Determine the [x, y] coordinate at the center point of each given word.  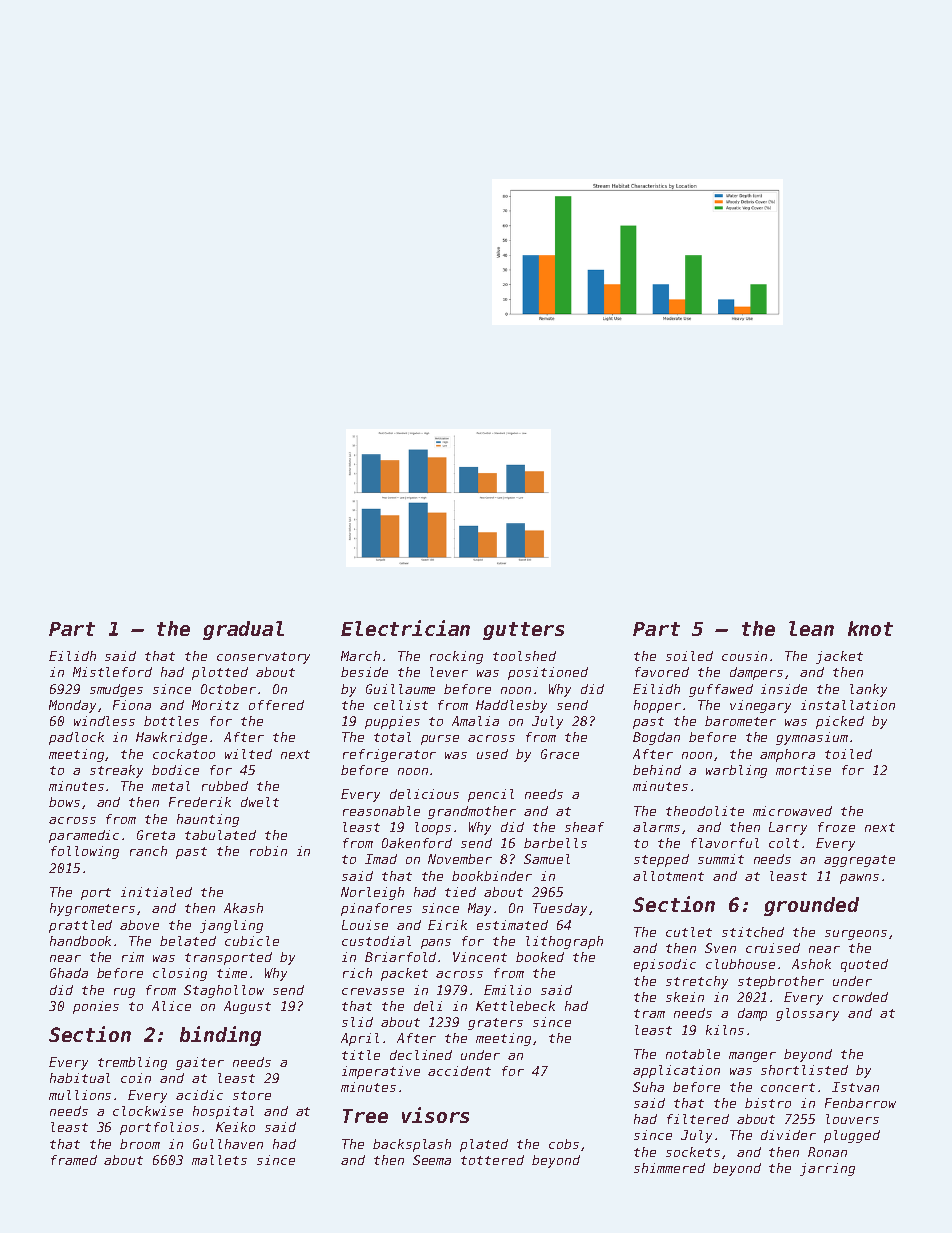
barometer [740, 721]
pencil [491, 795]
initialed [156, 892]
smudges [116, 690]
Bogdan [656, 738]
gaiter [200, 1063]
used [492, 754]
